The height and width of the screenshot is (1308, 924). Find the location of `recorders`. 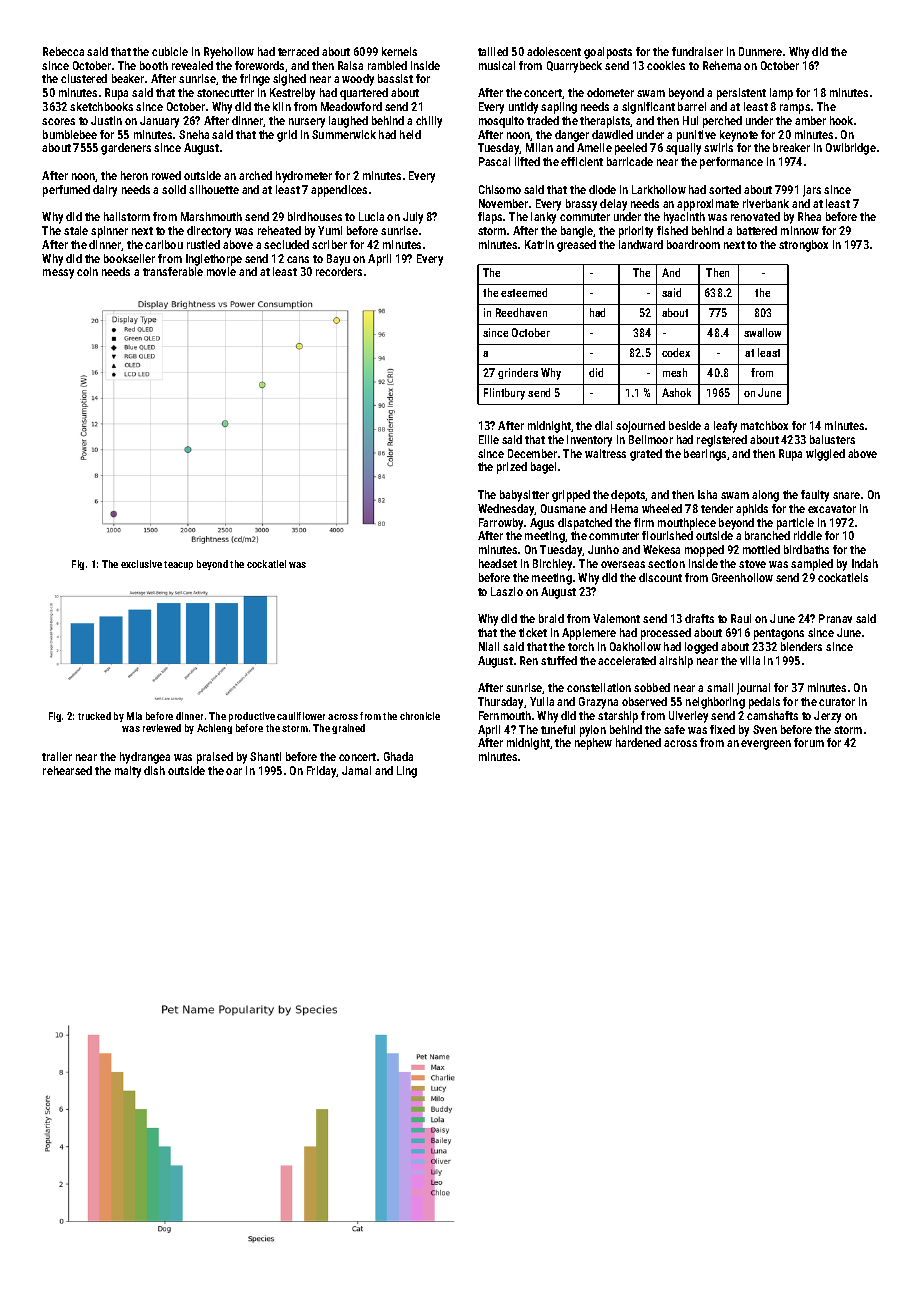

recorders is located at coordinates (339, 271).
